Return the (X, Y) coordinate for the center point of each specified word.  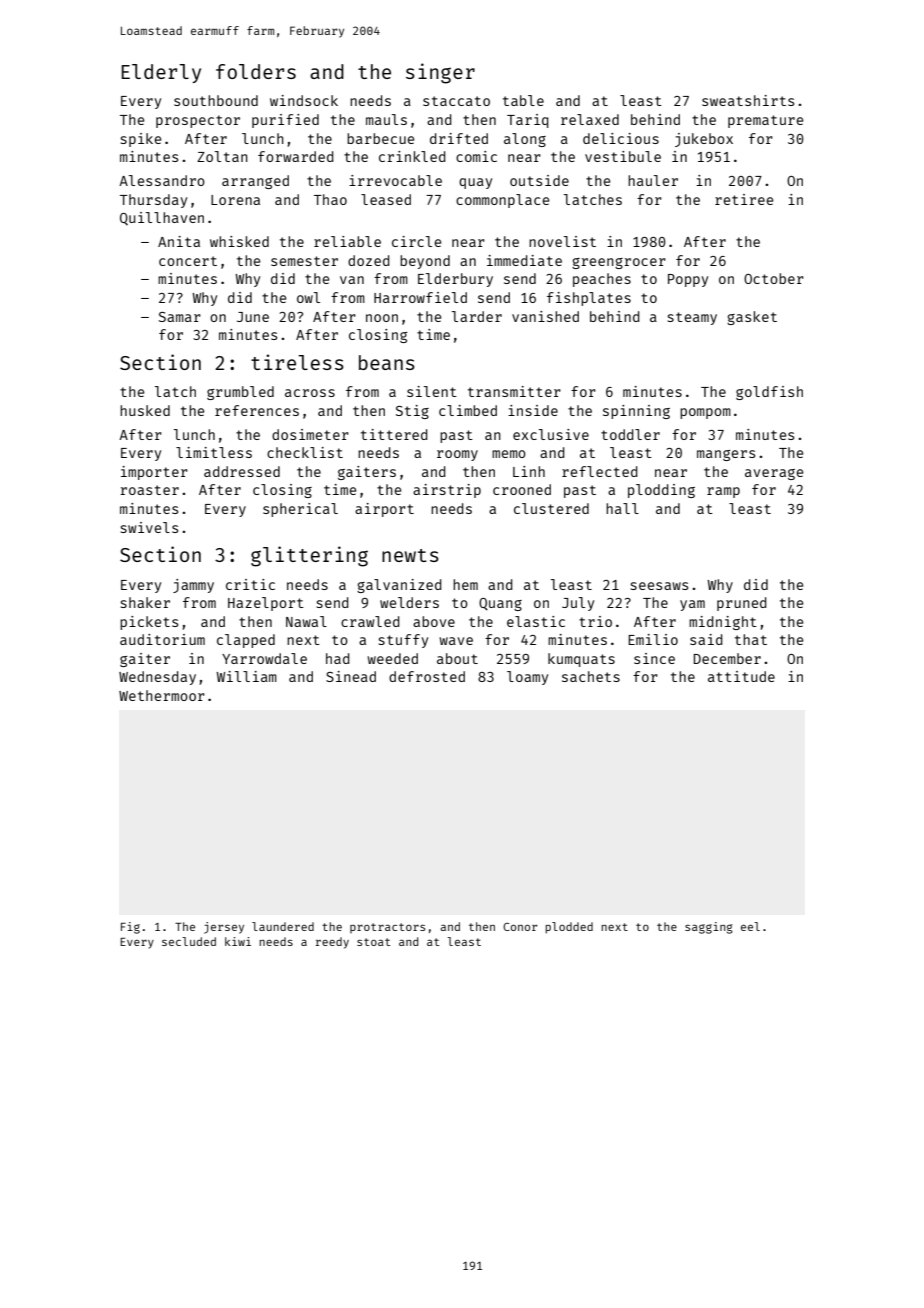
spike (141, 140)
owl (308, 297)
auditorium (162, 639)
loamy (527, 678)
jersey (224, 928)
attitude (741, 676)
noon (382, 318)
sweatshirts (748, 100)
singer (440, 73)
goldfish (769, 393)
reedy (332, 943)
